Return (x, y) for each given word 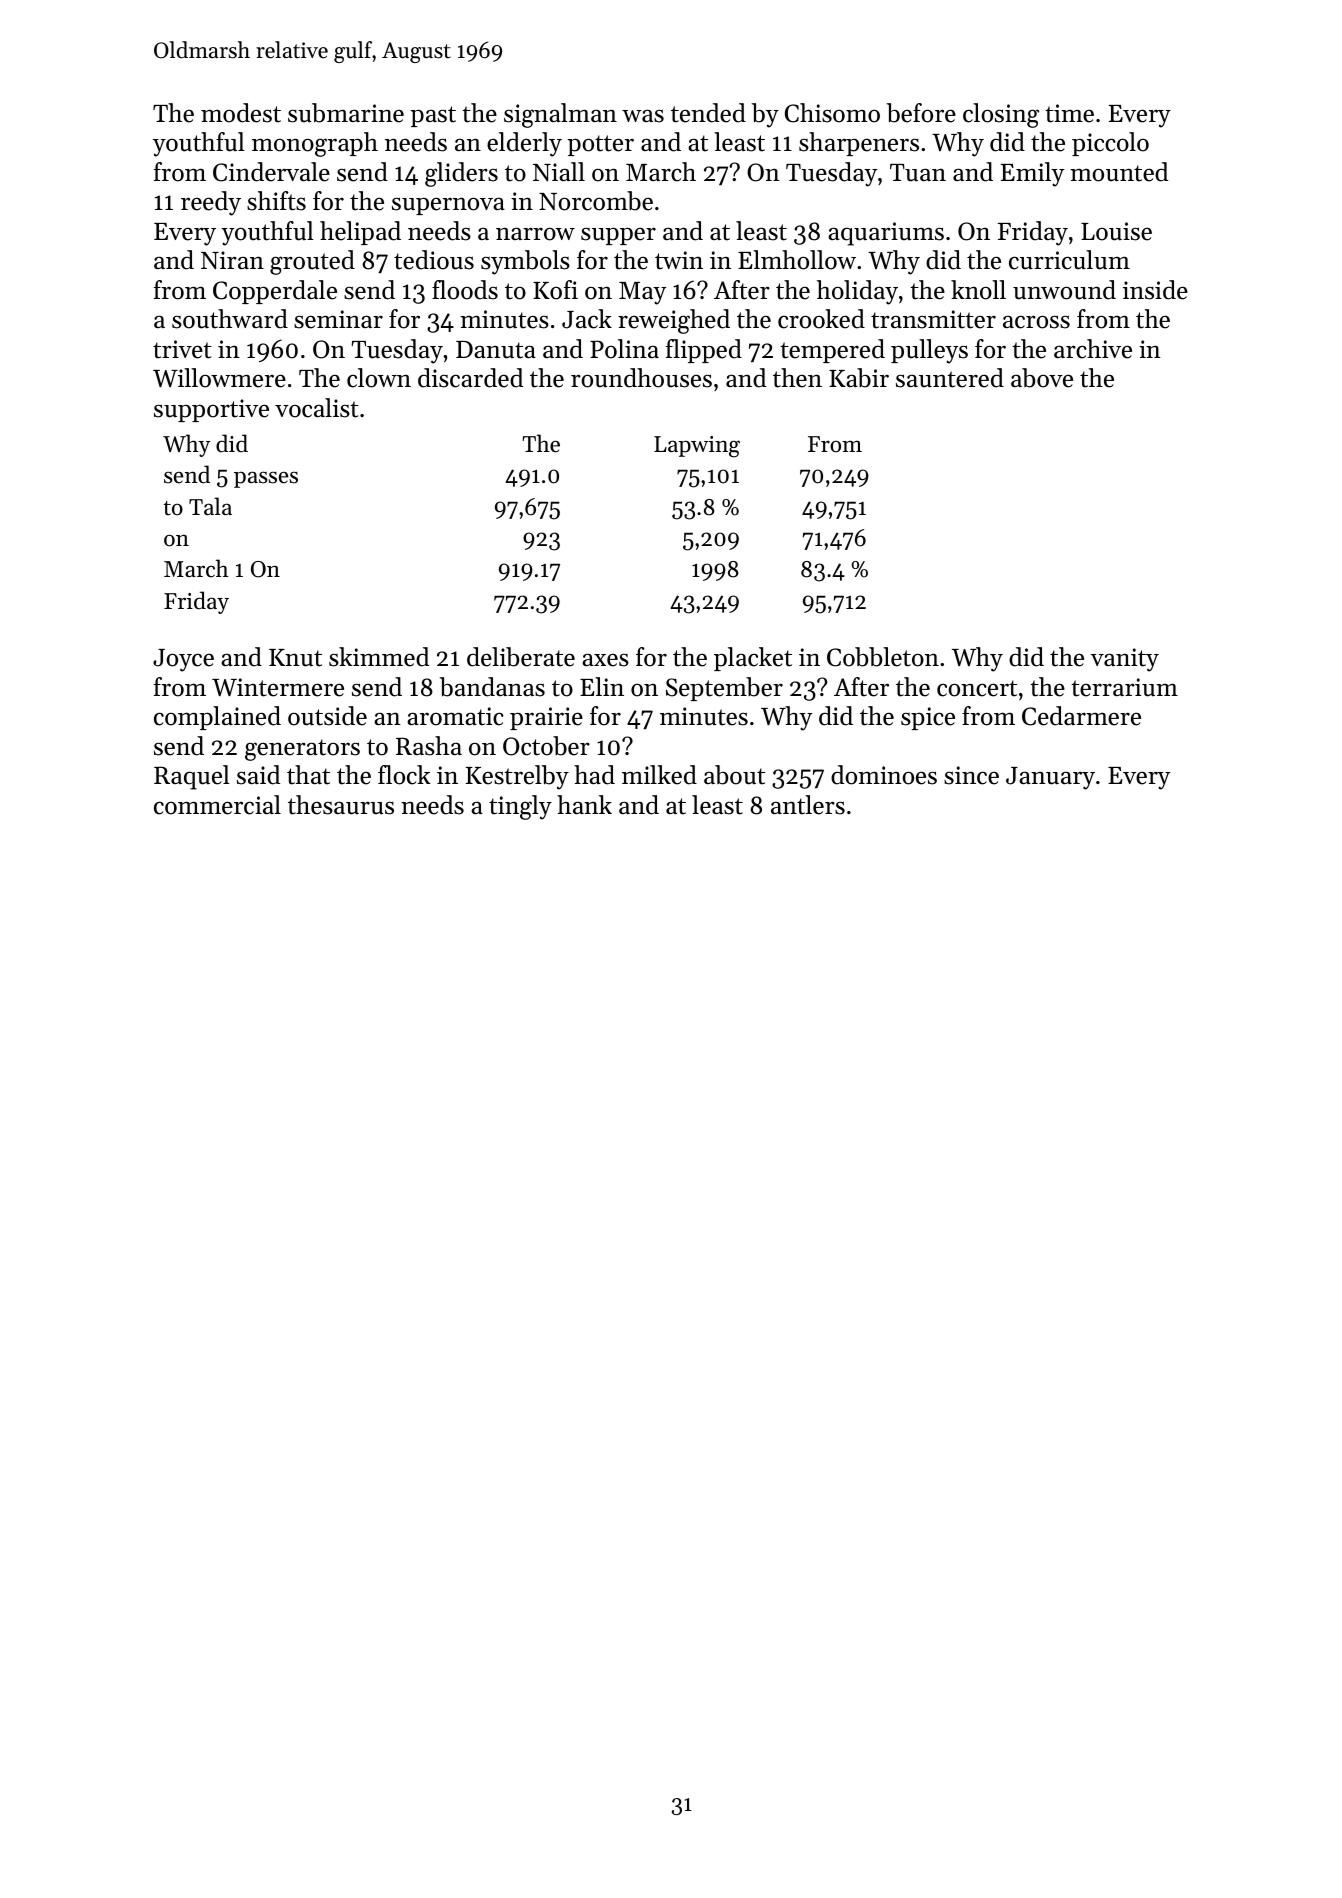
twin (679, 260)
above (1042, 378)
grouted (312, 262)
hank (584, 804)
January (1050, 778)
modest (241, 113)
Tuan (918, 173)
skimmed (379, 657)
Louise (1116, 231)
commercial (217, 805)
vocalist (317, 408)
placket (753, 659)
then (797, 378)
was (643, 116)
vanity (1124, 660)
